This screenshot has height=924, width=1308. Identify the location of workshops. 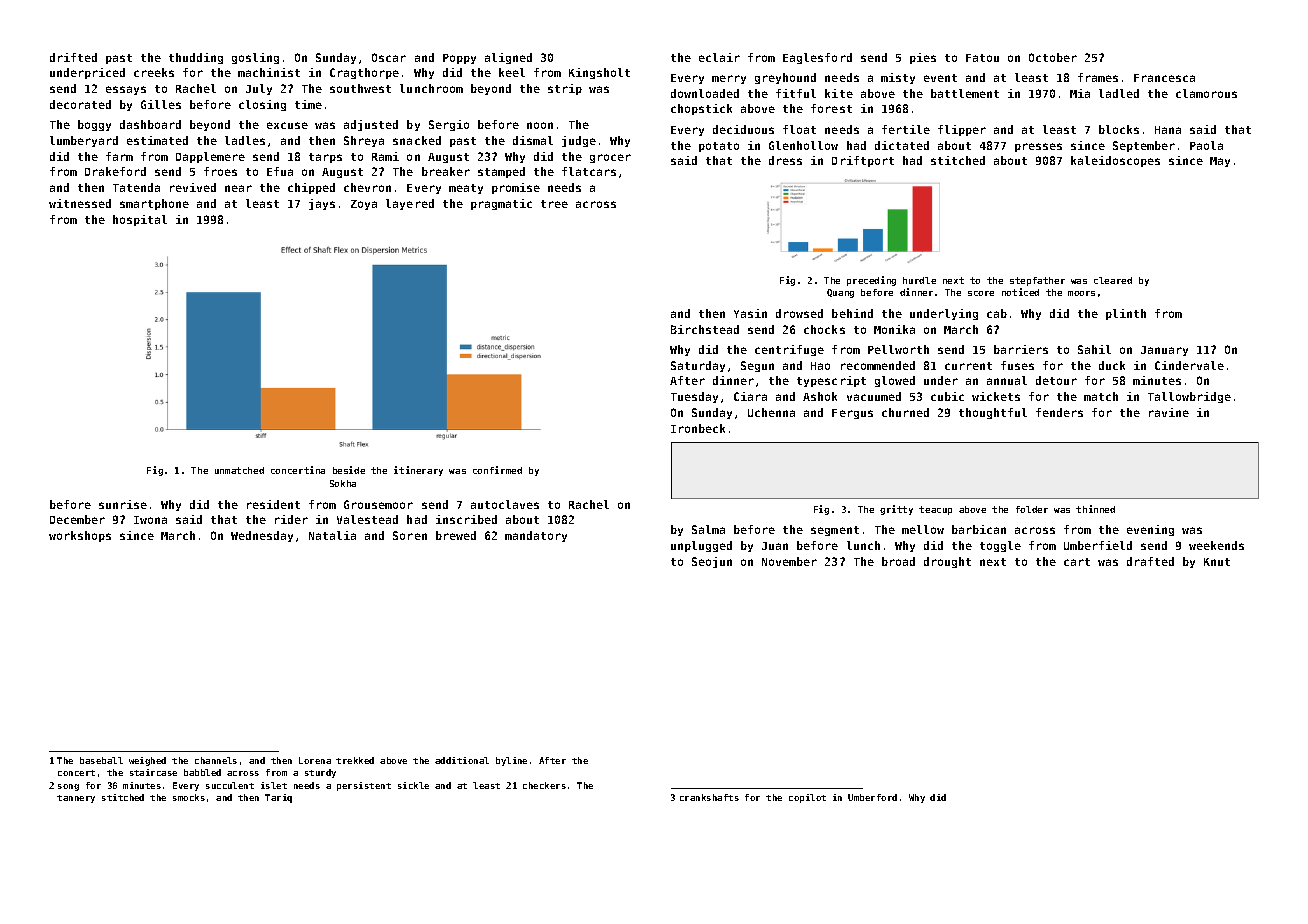
(80, 536).
